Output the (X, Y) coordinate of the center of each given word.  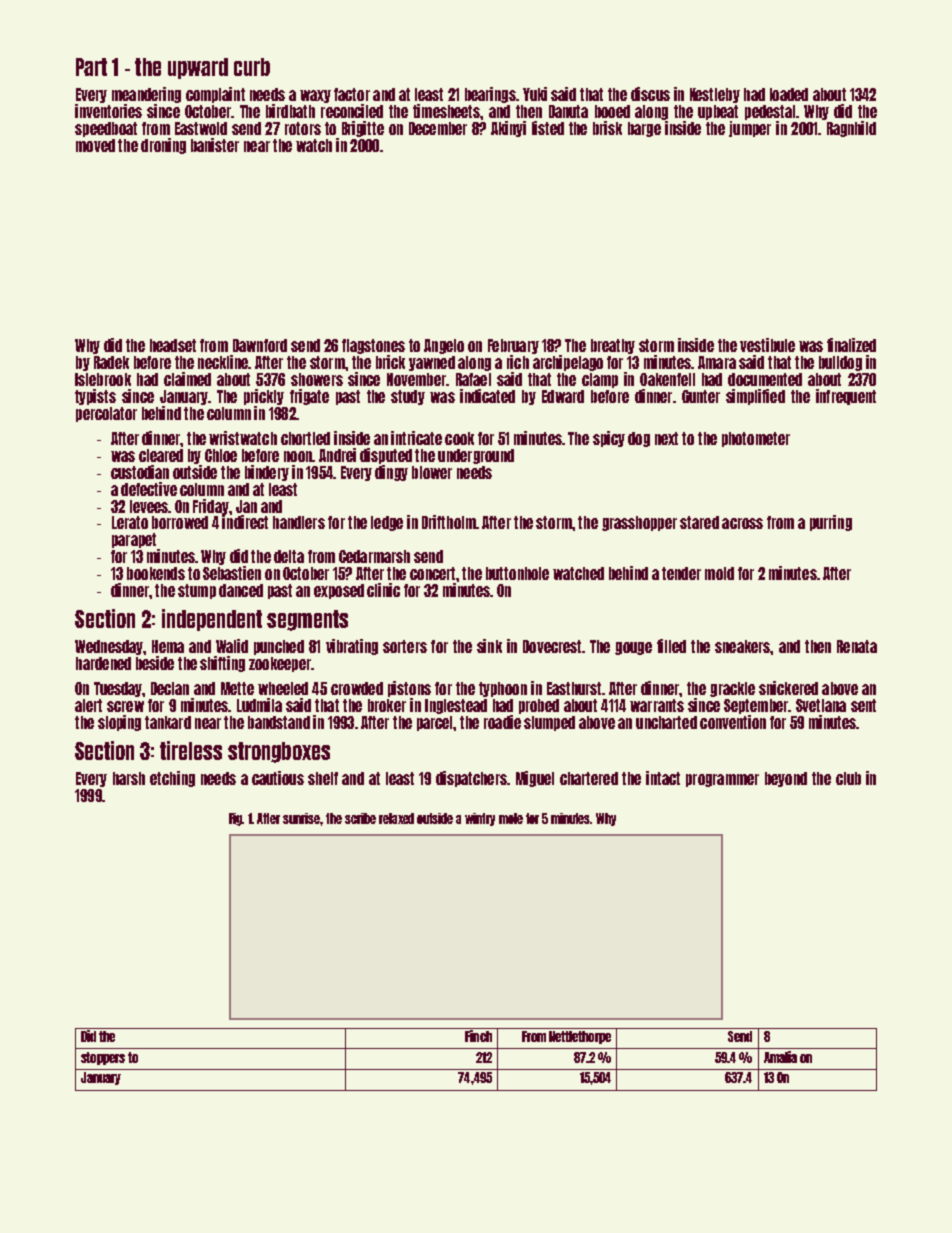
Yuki (535, 94)
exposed (339, 591)
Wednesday (109, 647)
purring (831, 523)
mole (511, 818)
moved (95, 145)
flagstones (373, 346)
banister (215, 145)
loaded (789, 94)
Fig (236, 819)
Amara (717, 362)
